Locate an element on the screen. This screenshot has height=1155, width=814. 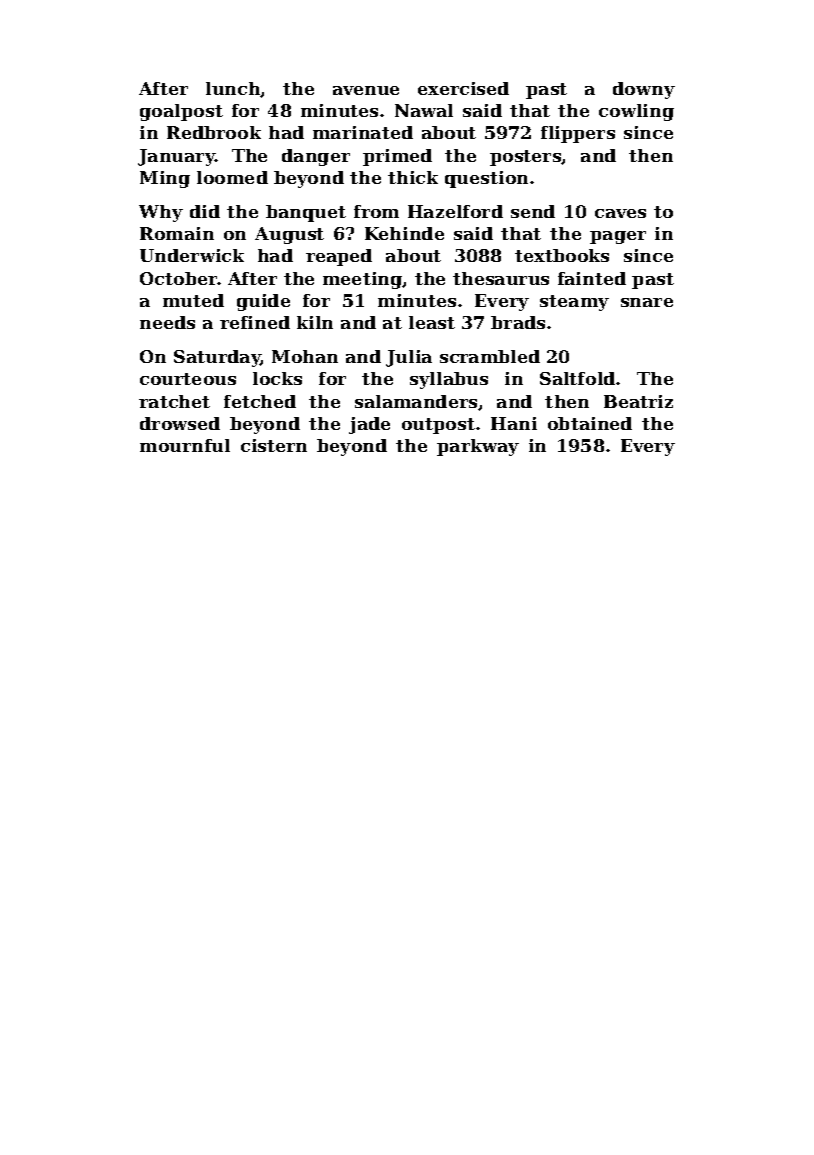
courteous is located at coordinates (188, 379).
